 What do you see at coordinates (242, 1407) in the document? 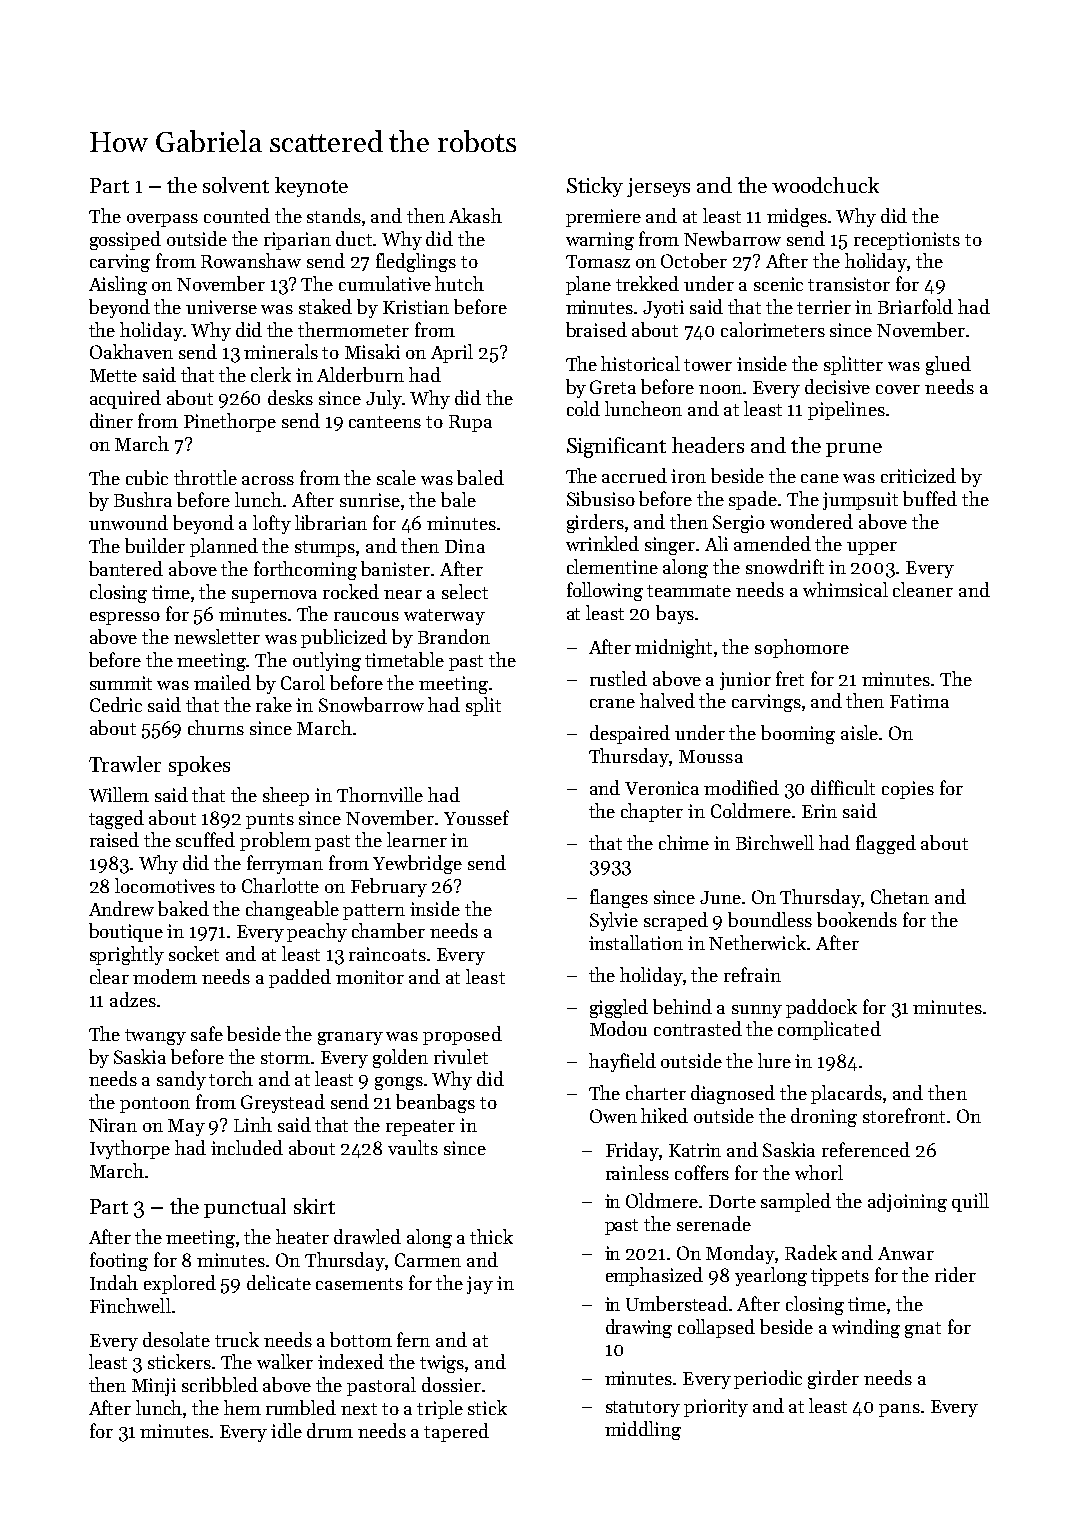
I see `hem` at bounding box center [242, 1407].
